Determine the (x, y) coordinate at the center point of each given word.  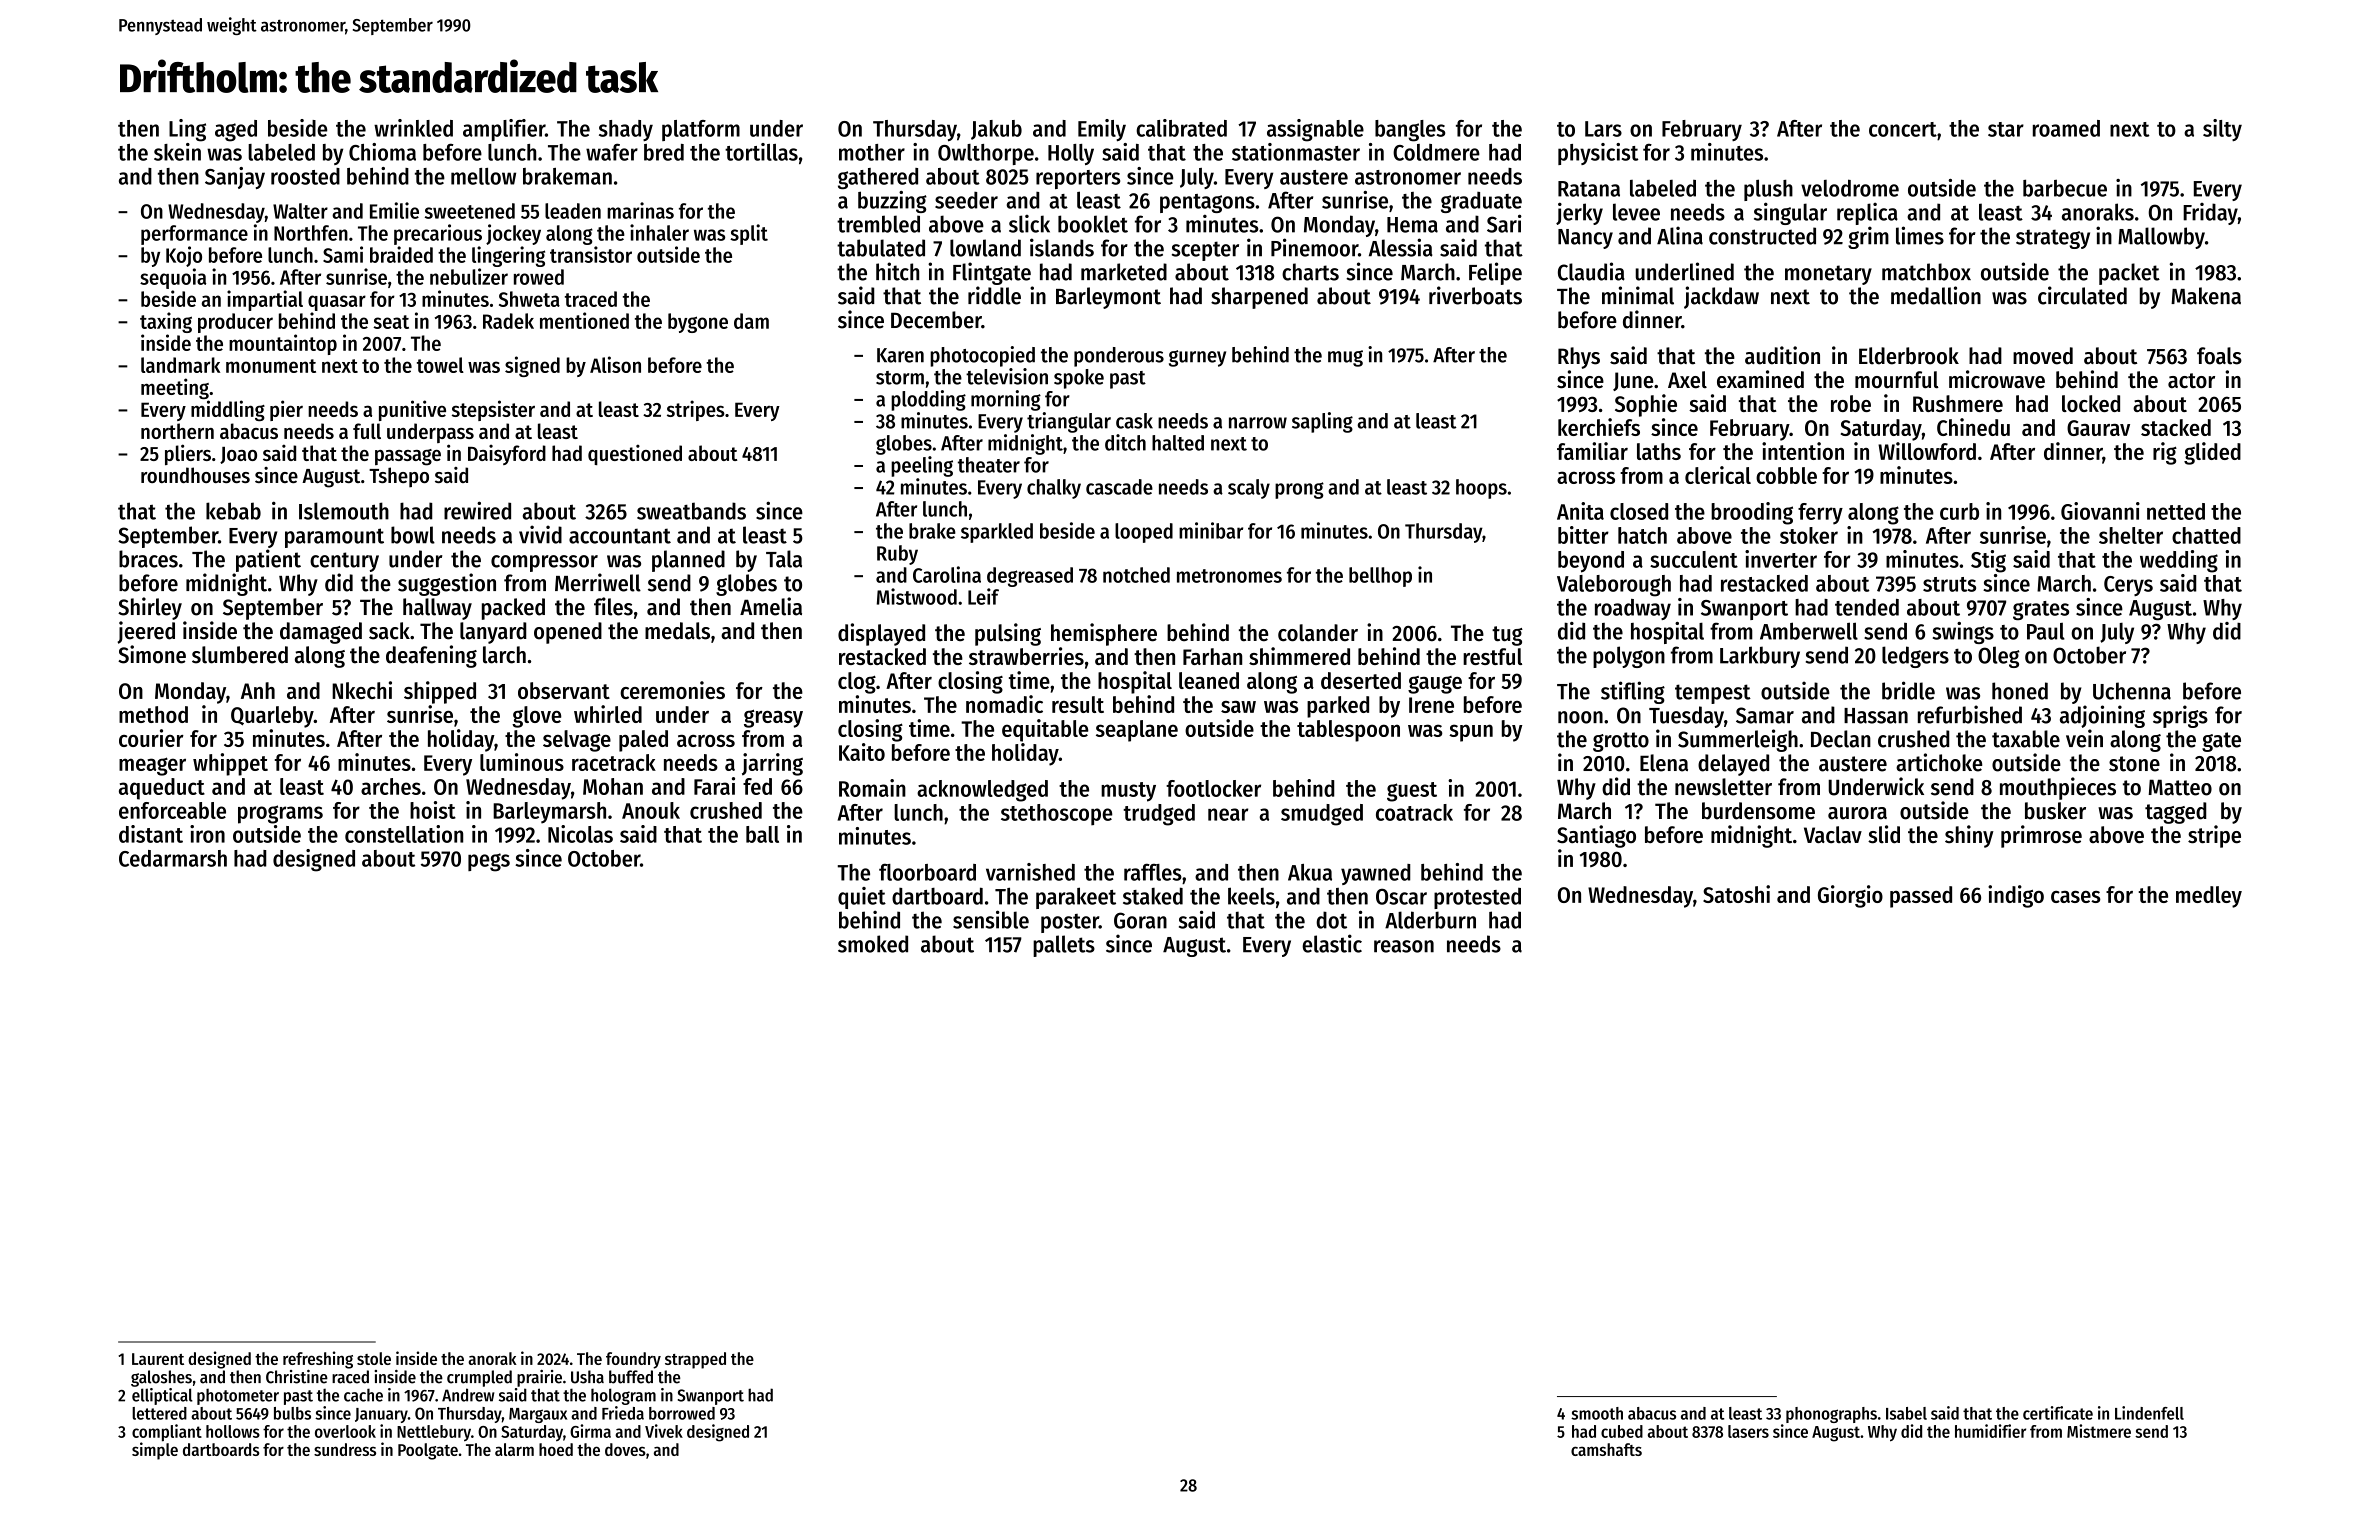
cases (2076, 897)
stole (374, 1358)
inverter (1781, 559)
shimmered (1299, 656)
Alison (615, 364)
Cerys (2128, 586)
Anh (258, 690)
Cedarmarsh (173, 858)
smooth (1597, 1413)
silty (2222, 130)
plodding (928, 400)
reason (1404, 946)
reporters (1078, 179)
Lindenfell (2149, 1413)
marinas (640, 210)
